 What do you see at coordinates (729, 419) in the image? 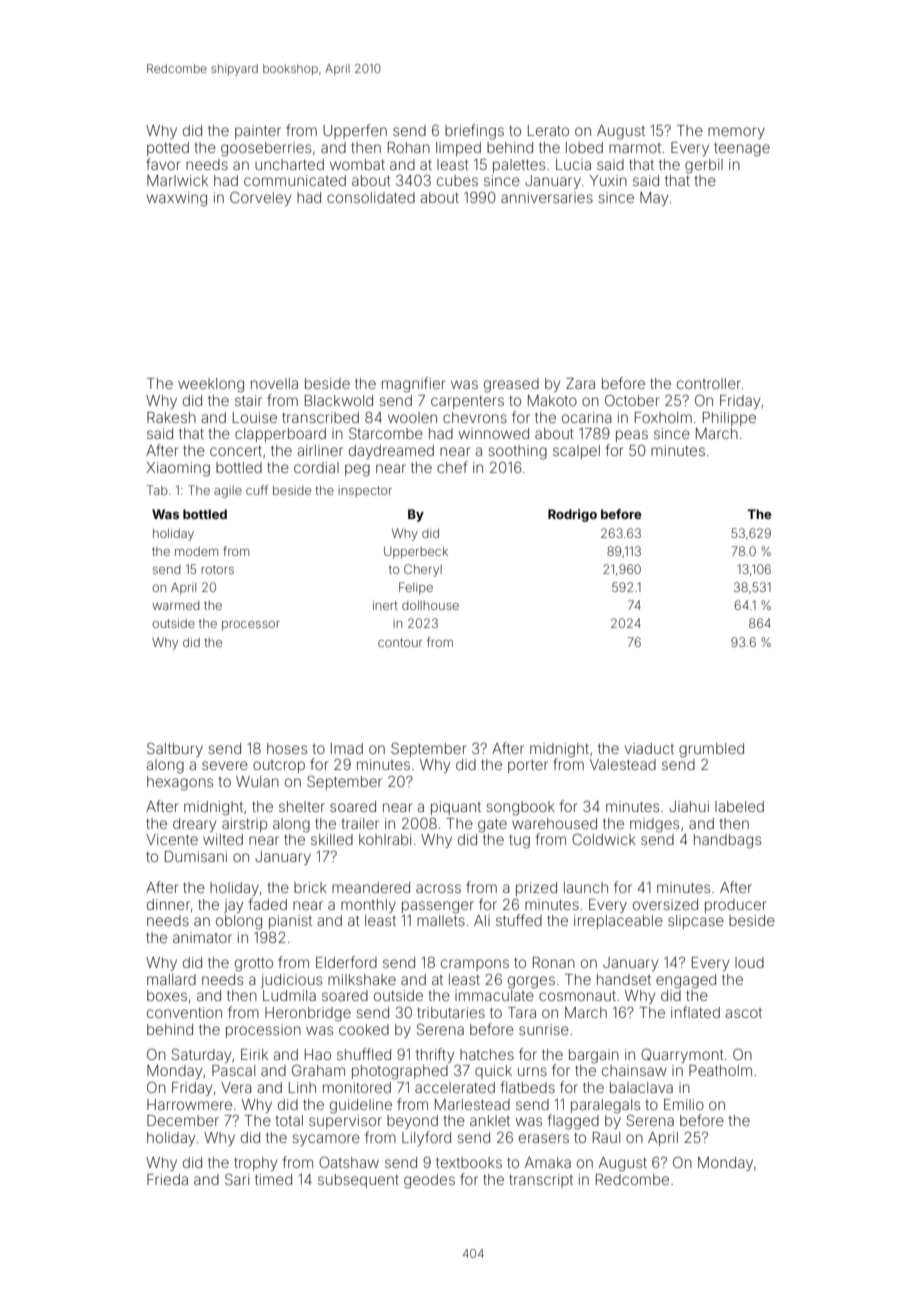
I see `Philippe` at bounding box center [729, 419].
